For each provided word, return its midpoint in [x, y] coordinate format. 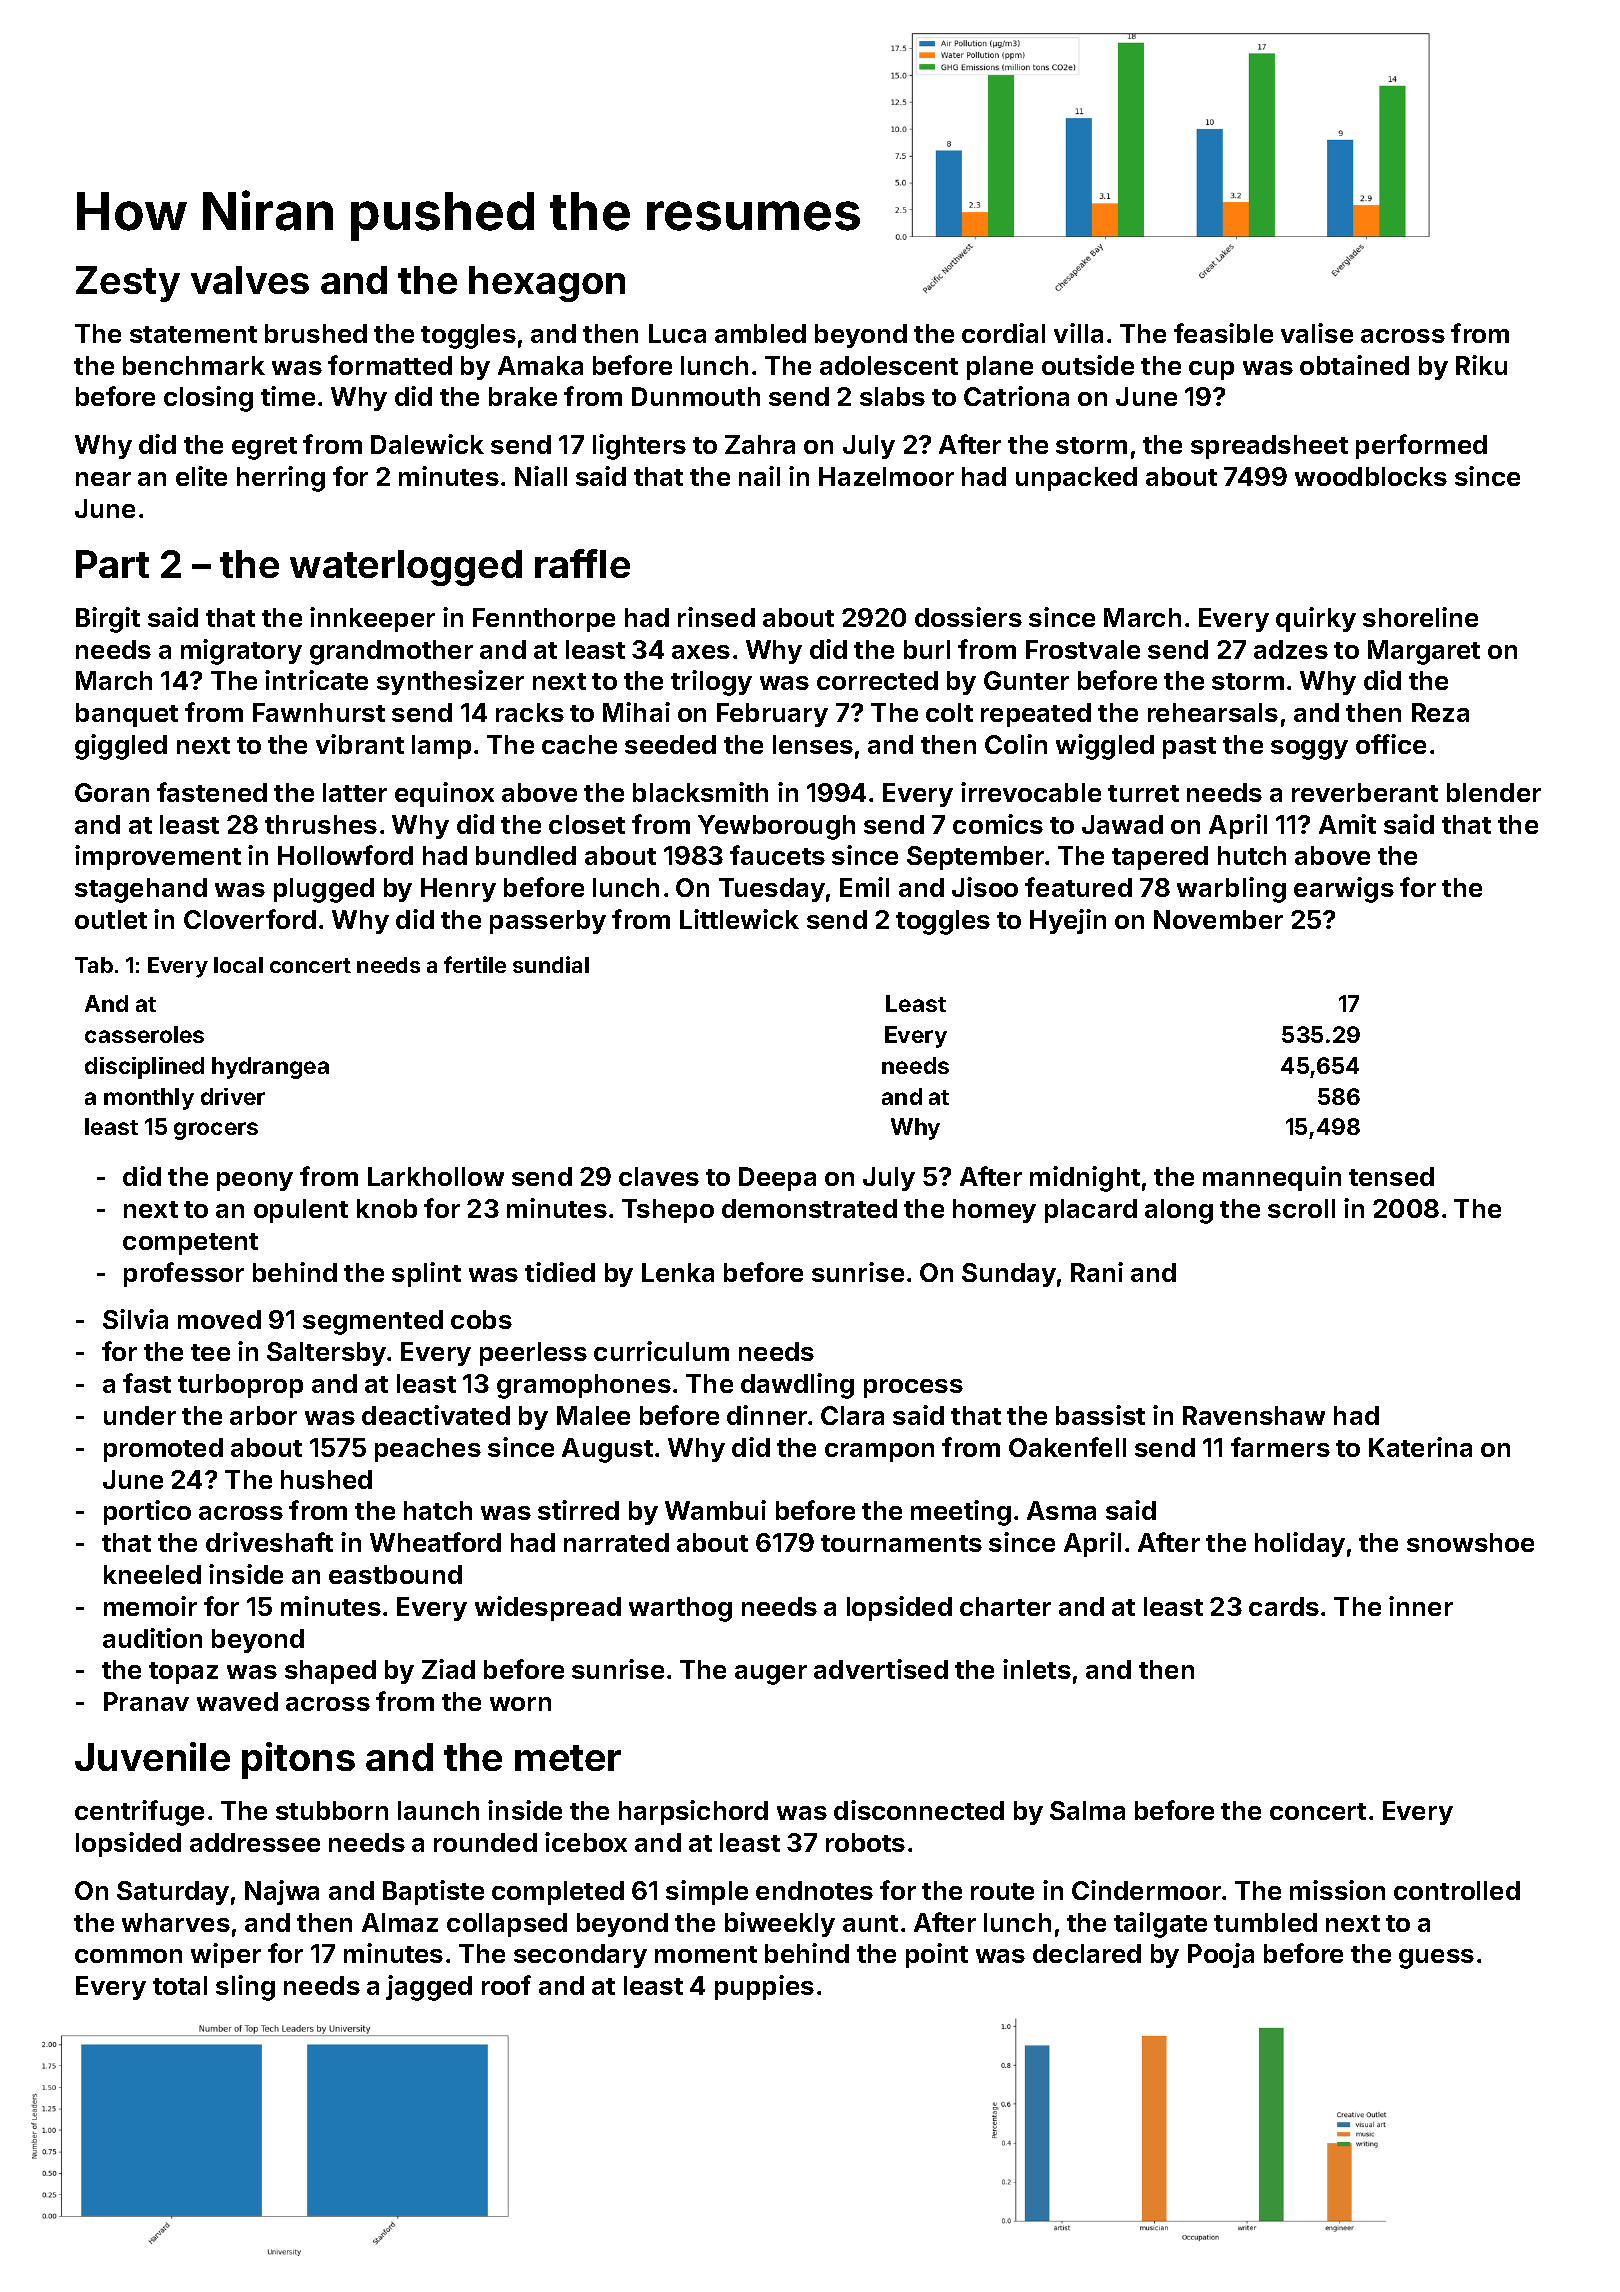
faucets [777, 855]
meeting [961, 1513]
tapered [1160, 858]
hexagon [547, 284]
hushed [326, 1479]
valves [250, 280]
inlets [1037, 1669]
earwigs [1344, 890]
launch [438, 1810]
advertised [881, 1669]
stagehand [141, 890]
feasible [1223, 333]
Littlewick [739, 919]
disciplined [144, 1068]
